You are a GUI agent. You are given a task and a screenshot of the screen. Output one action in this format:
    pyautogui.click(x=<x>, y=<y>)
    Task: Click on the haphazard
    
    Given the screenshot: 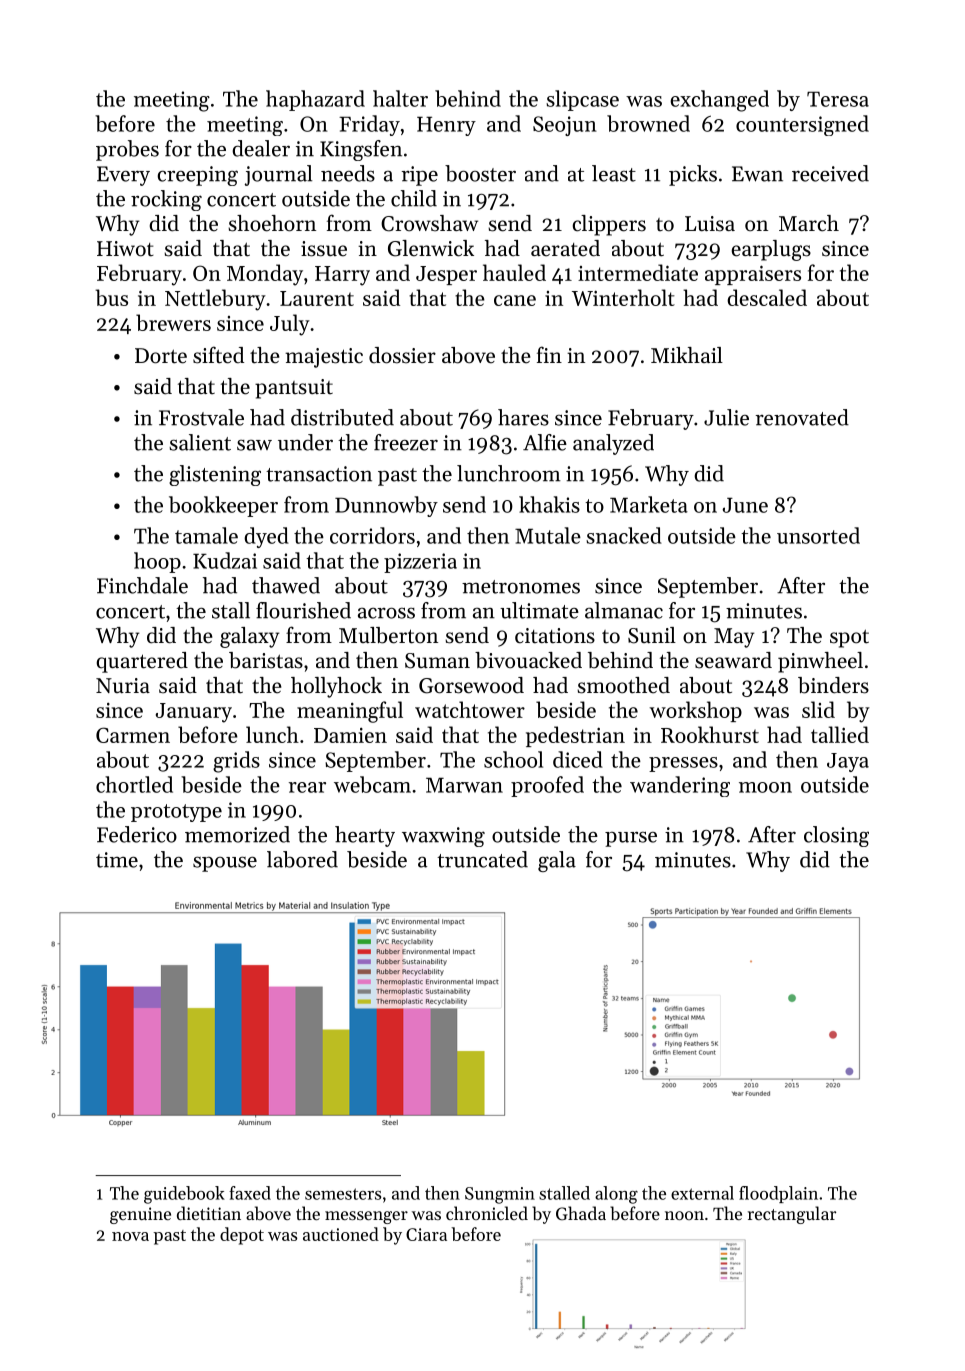 What is the action you would take?
    pyautogui.click(x=315, y=100)
